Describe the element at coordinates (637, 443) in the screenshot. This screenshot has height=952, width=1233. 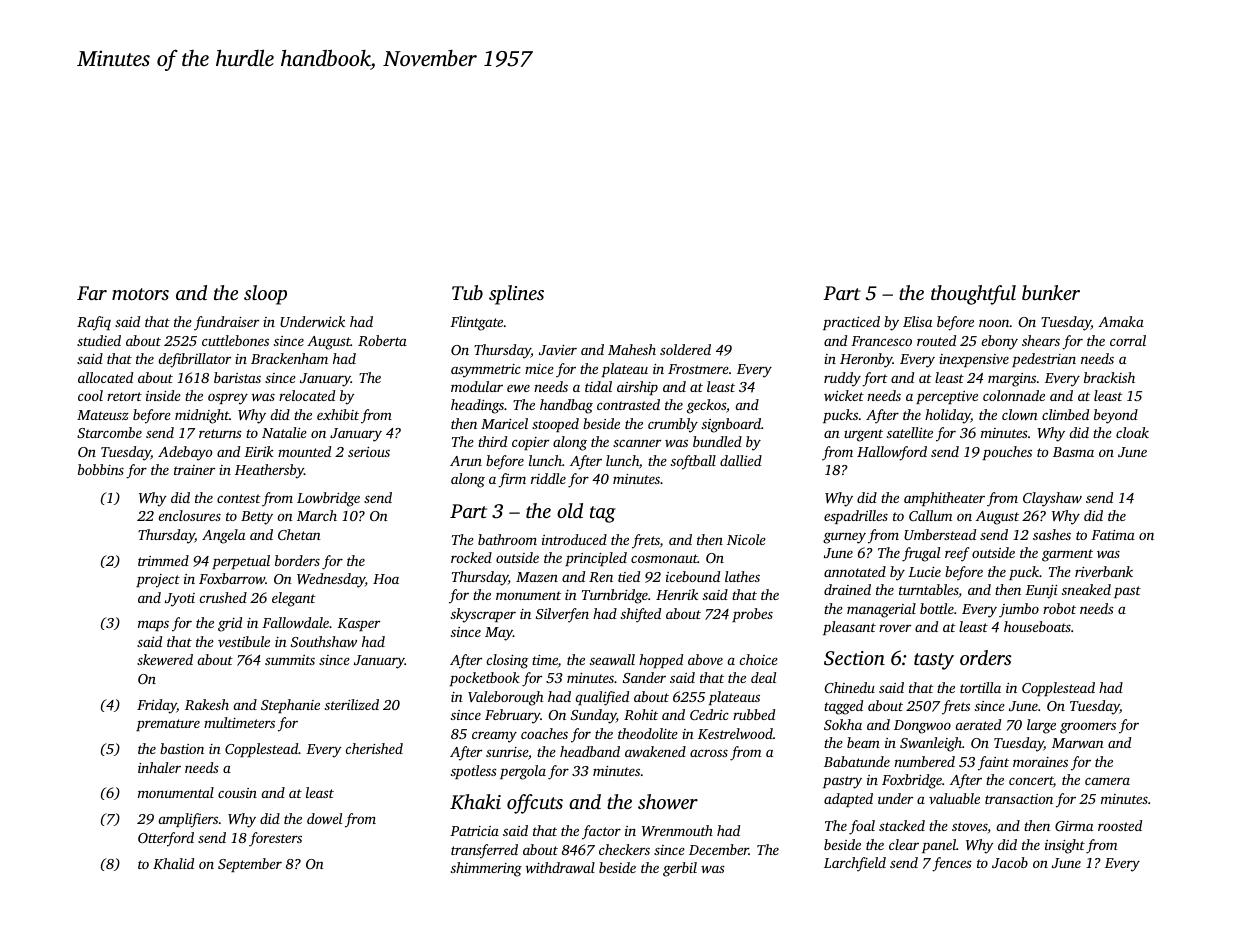
I see `scanner` at that location.
